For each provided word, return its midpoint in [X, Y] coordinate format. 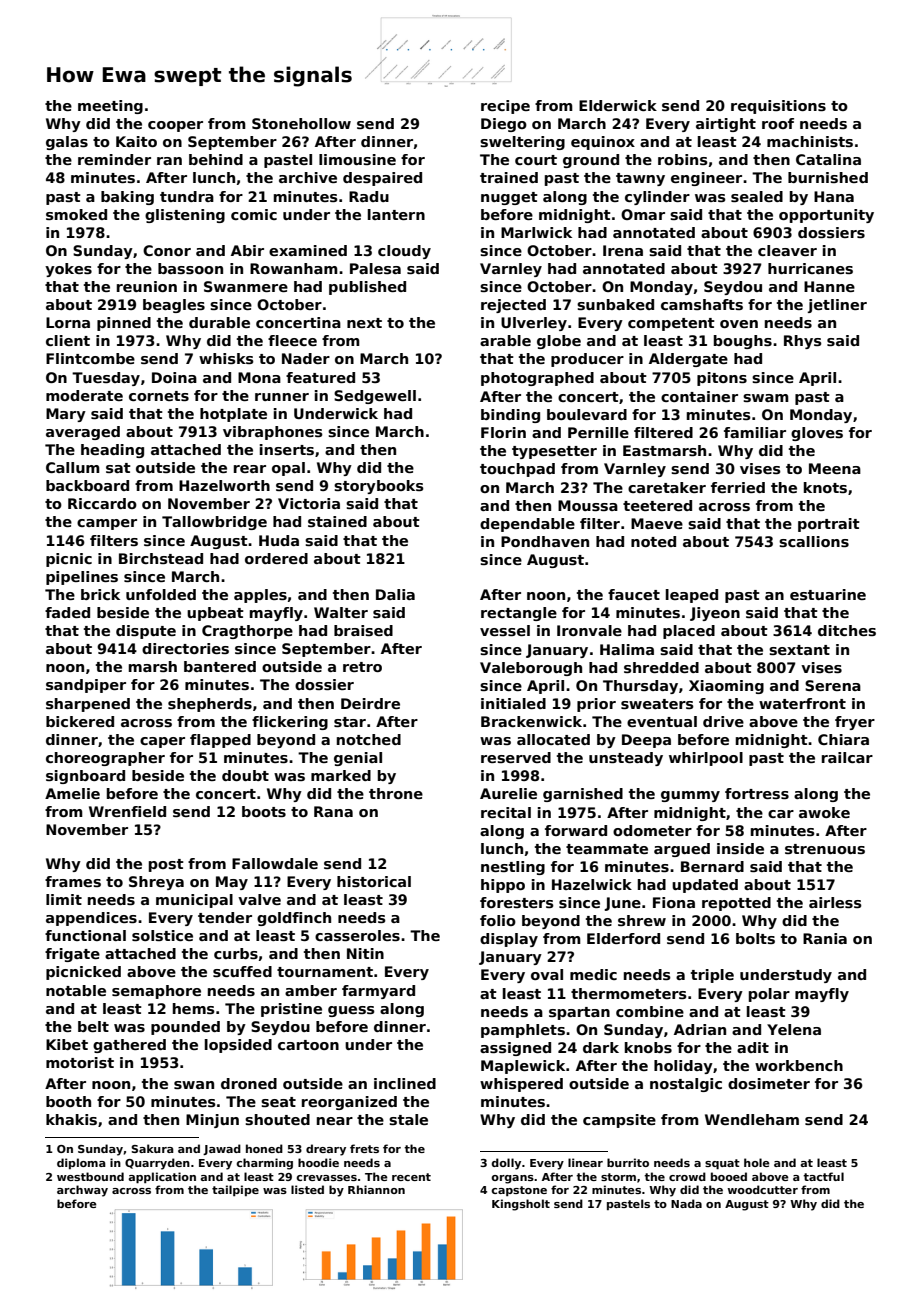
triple [712, 976]
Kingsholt [521, 1205]
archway [82, 1191]
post [166, 865]
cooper [175, 126]
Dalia [395, 594]
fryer [855, 723]
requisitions [778, 107]
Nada [686, 1203]
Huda [279, 540]
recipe [505, 107]
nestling [513, 868]
